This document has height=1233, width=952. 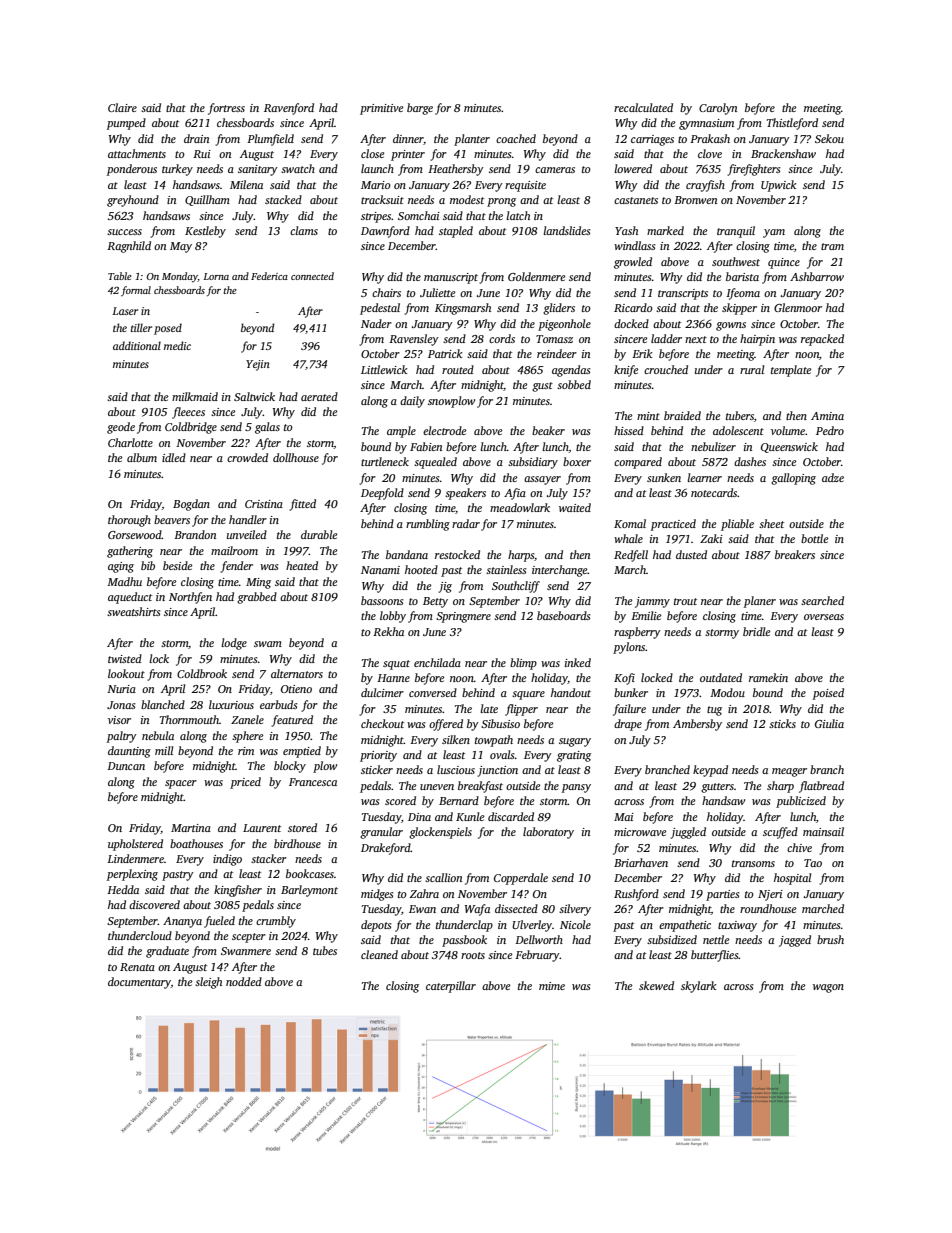 What do you see at coordinates (309, 891) in the document?
I see `Barleymont` at bounding box center [309, 891].
